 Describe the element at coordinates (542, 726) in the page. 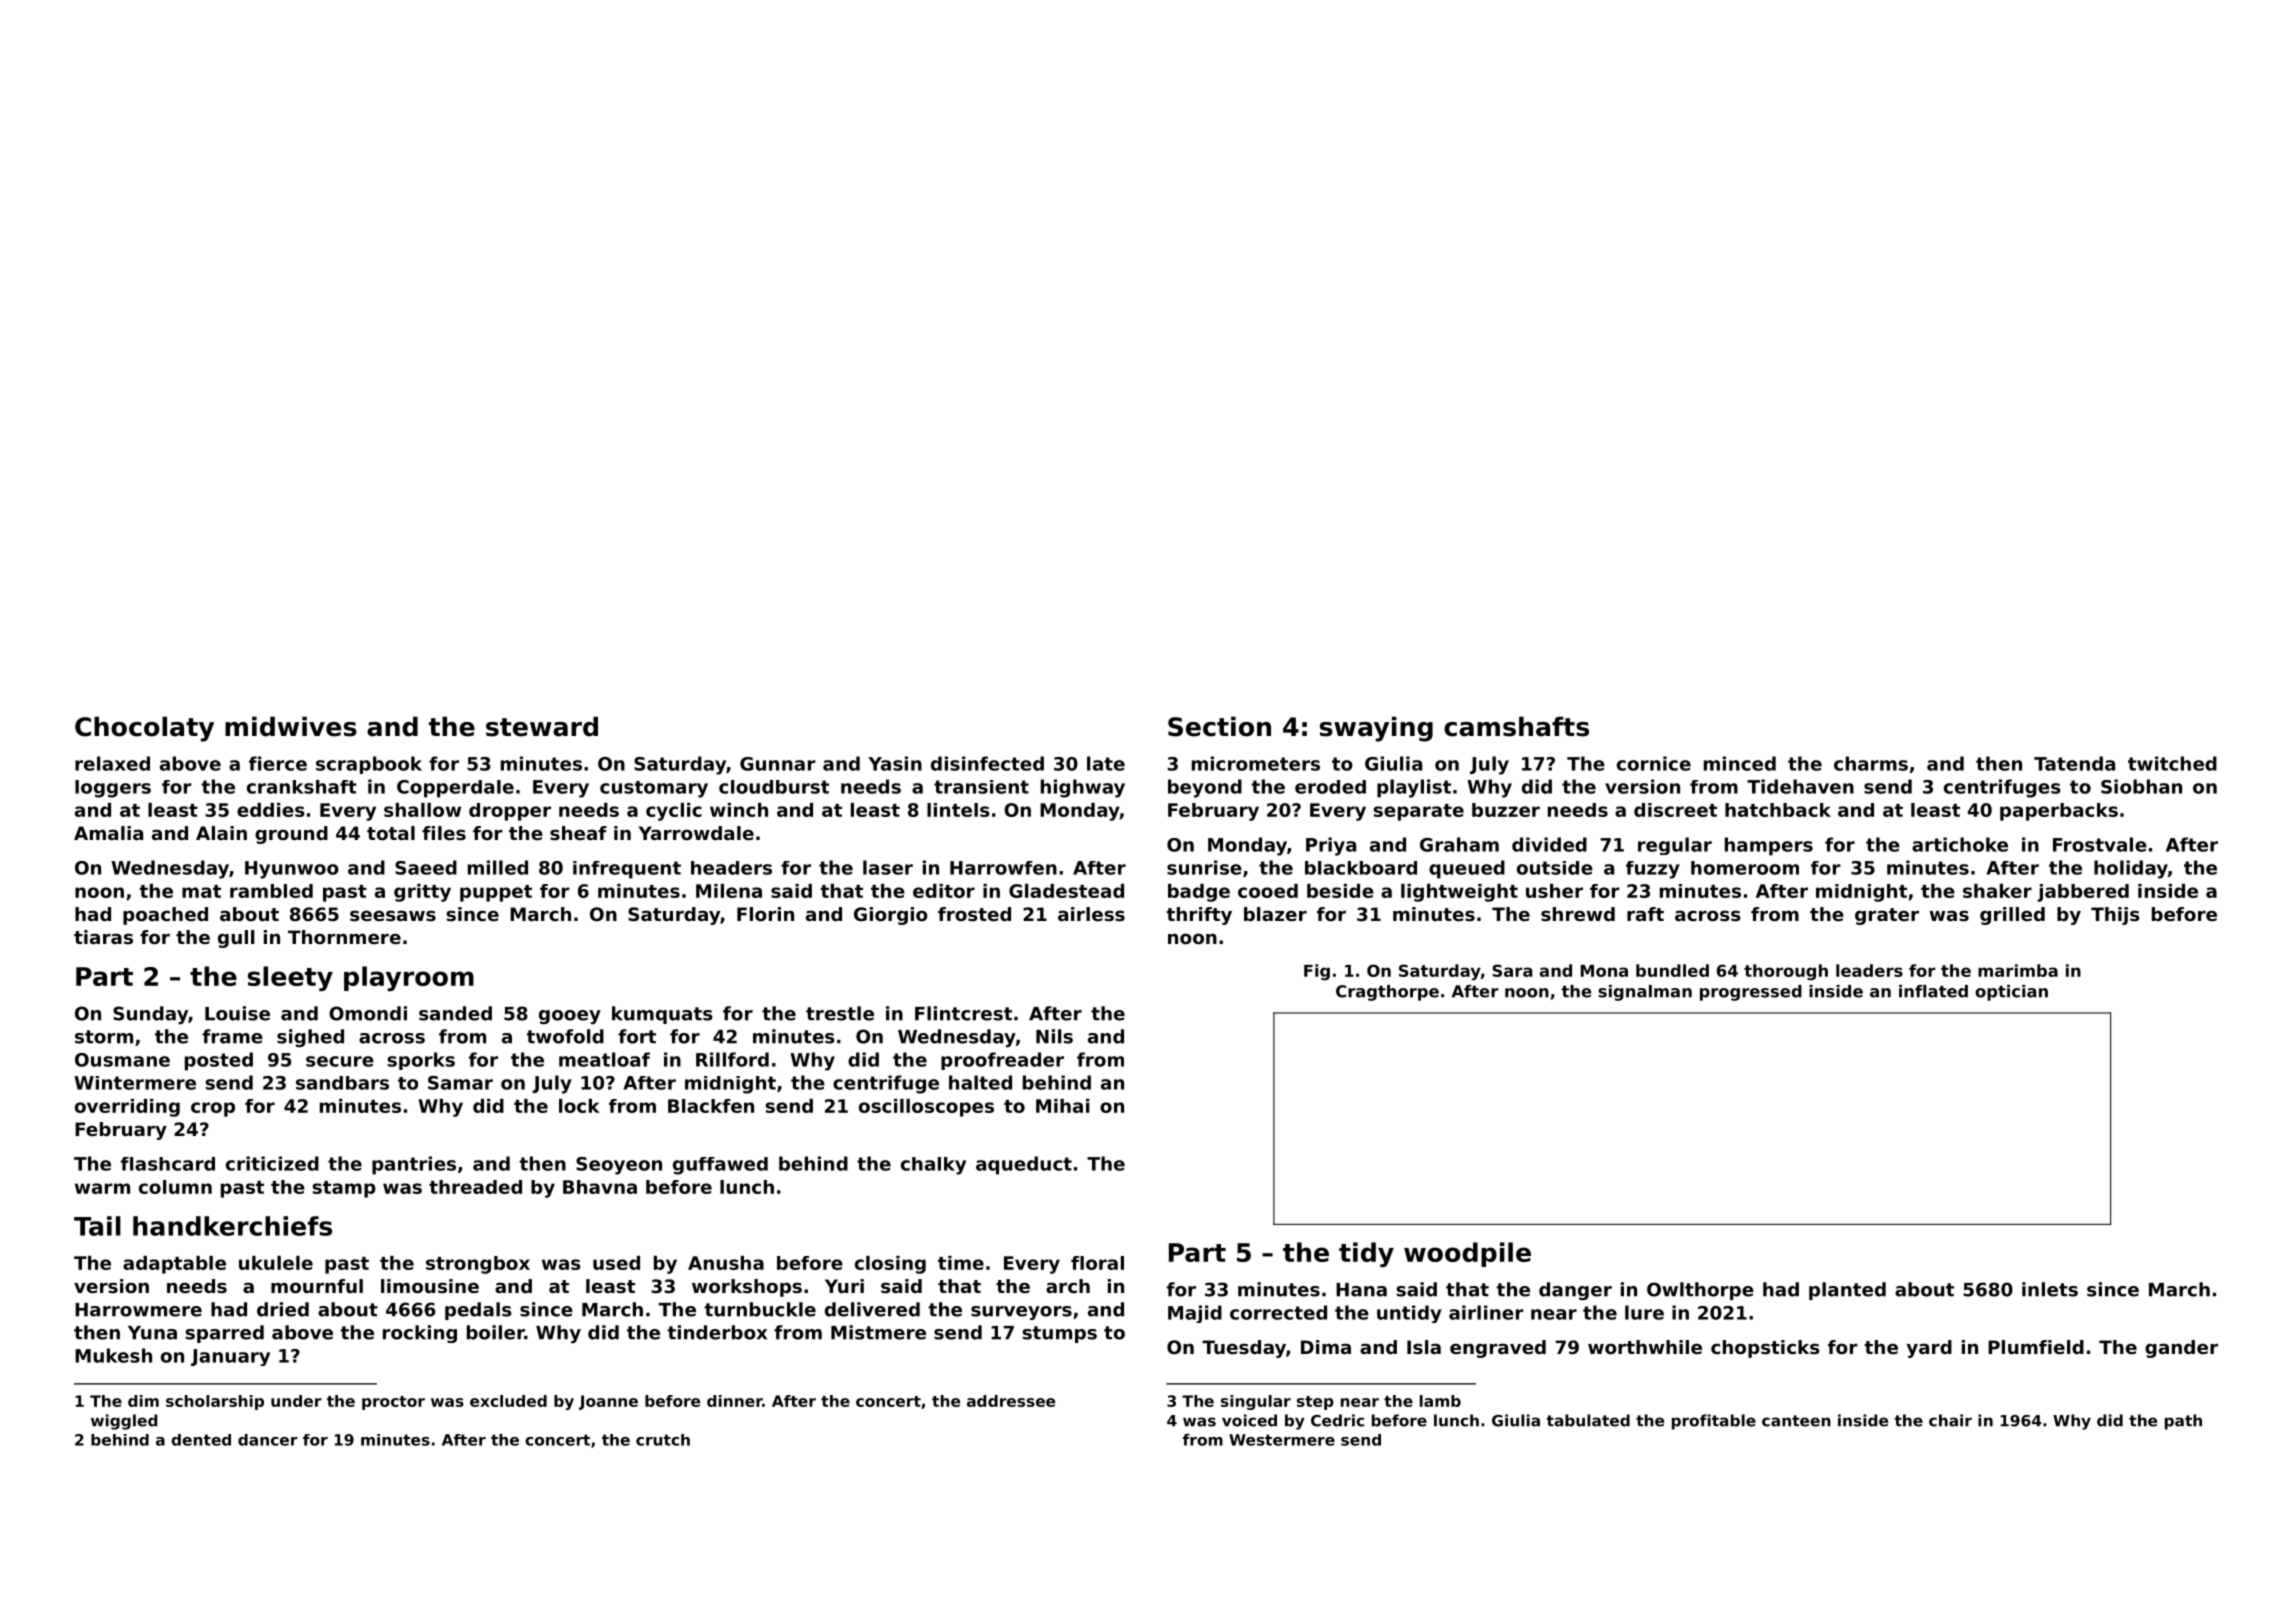

I see `steward` at that location.
